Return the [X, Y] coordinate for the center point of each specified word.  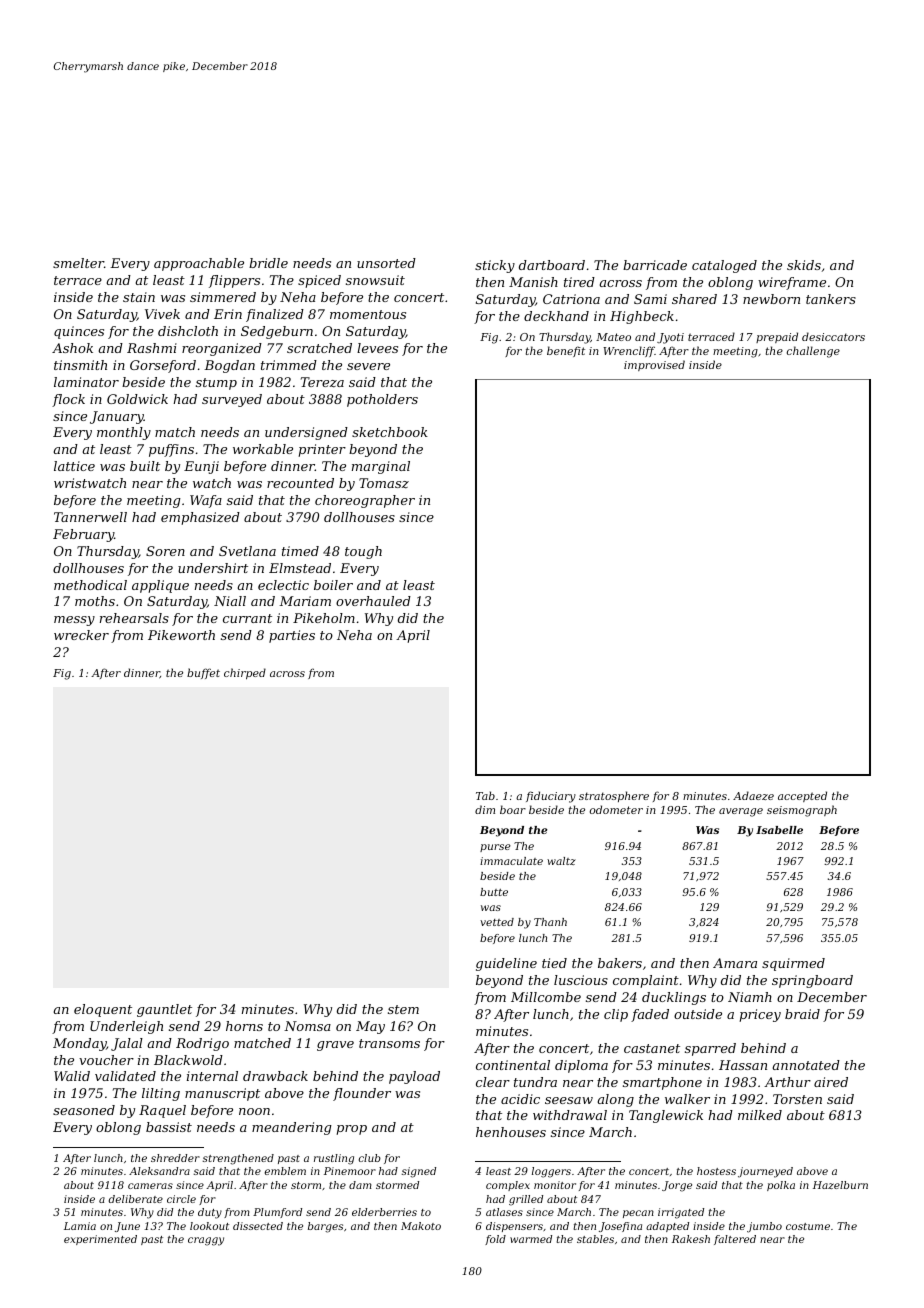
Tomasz [384, 483]
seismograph [802, 811]
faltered [735, 1240]
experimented [100, 1240]
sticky [495, 266]
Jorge [677, 1186]
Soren [165, 551]
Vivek [162, 314]
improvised [654, 365]
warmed [531, 1239]
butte [494, 892]
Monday [79, 1044]
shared [694, 299]
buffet [203, 673]
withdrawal [570, 1115]
